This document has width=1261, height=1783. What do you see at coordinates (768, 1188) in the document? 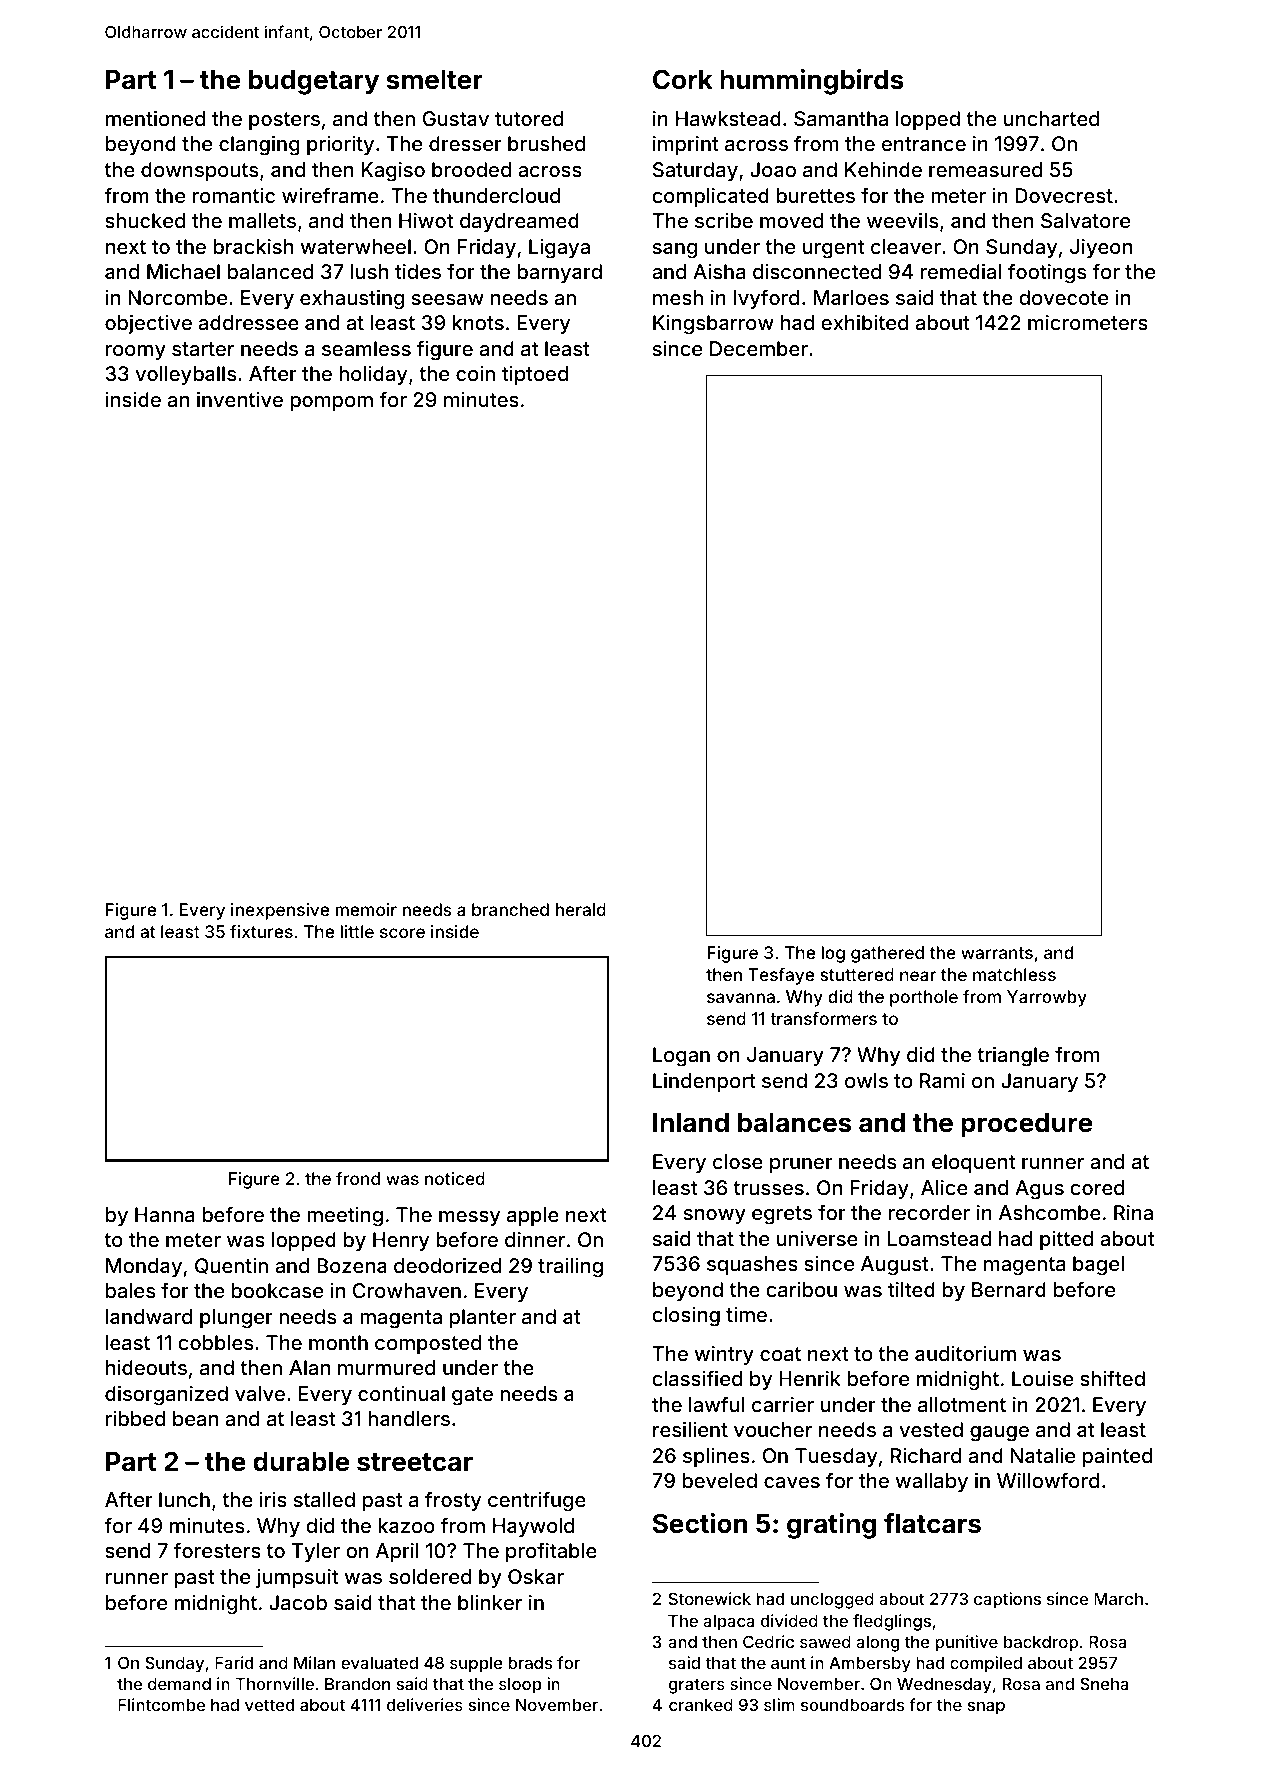
I see `trusses` at bounding box center [768, 1188].
